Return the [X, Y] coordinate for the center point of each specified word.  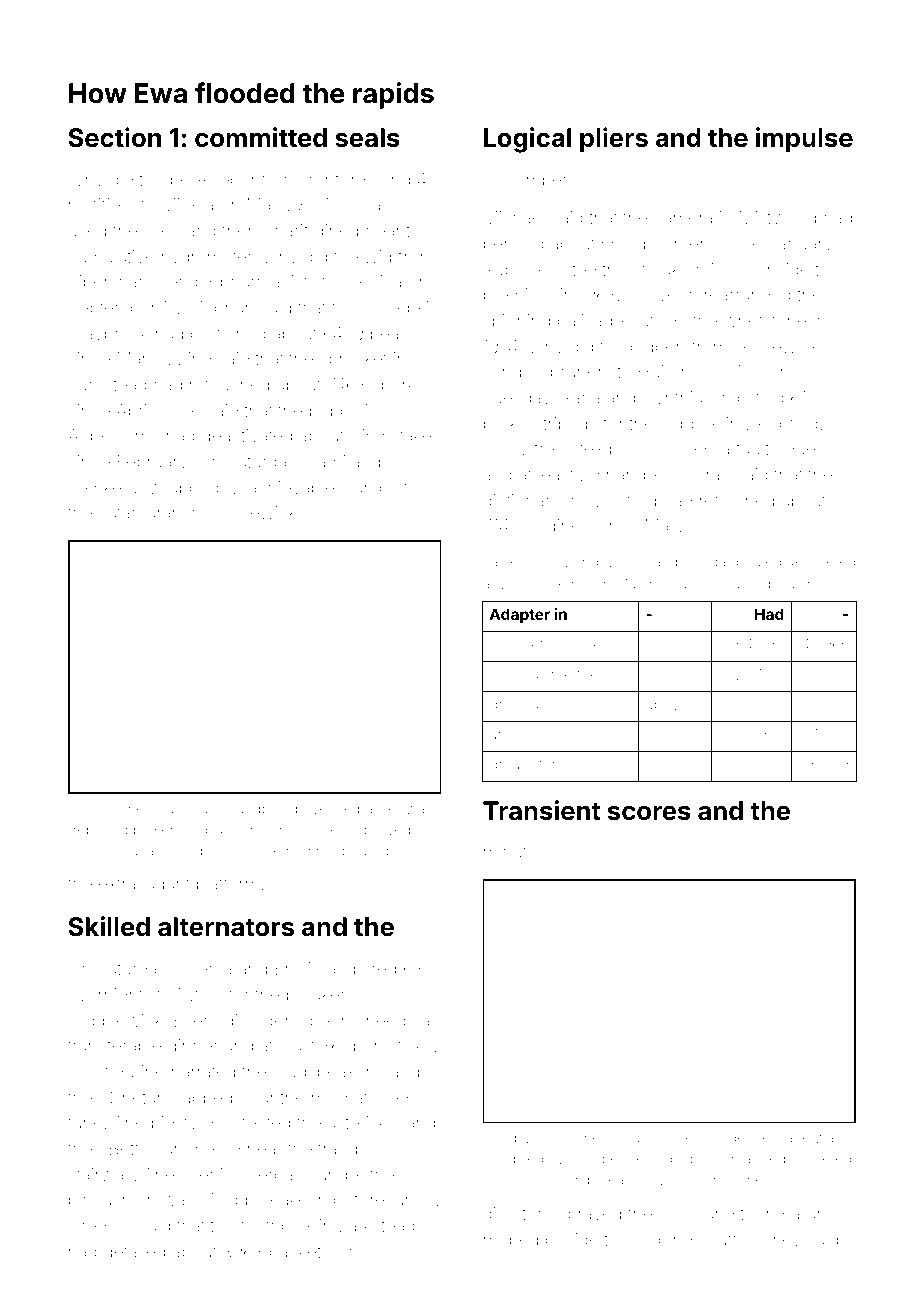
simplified [746, 399]
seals [367, 138]
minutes [514, 851]
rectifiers [102, 204]
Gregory [101, 1227]
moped [511, 1241]
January [801, 245]
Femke [95, 487]
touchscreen [660, 1138]
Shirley [774, 1241]
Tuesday [517, 399]
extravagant [144, 886]
